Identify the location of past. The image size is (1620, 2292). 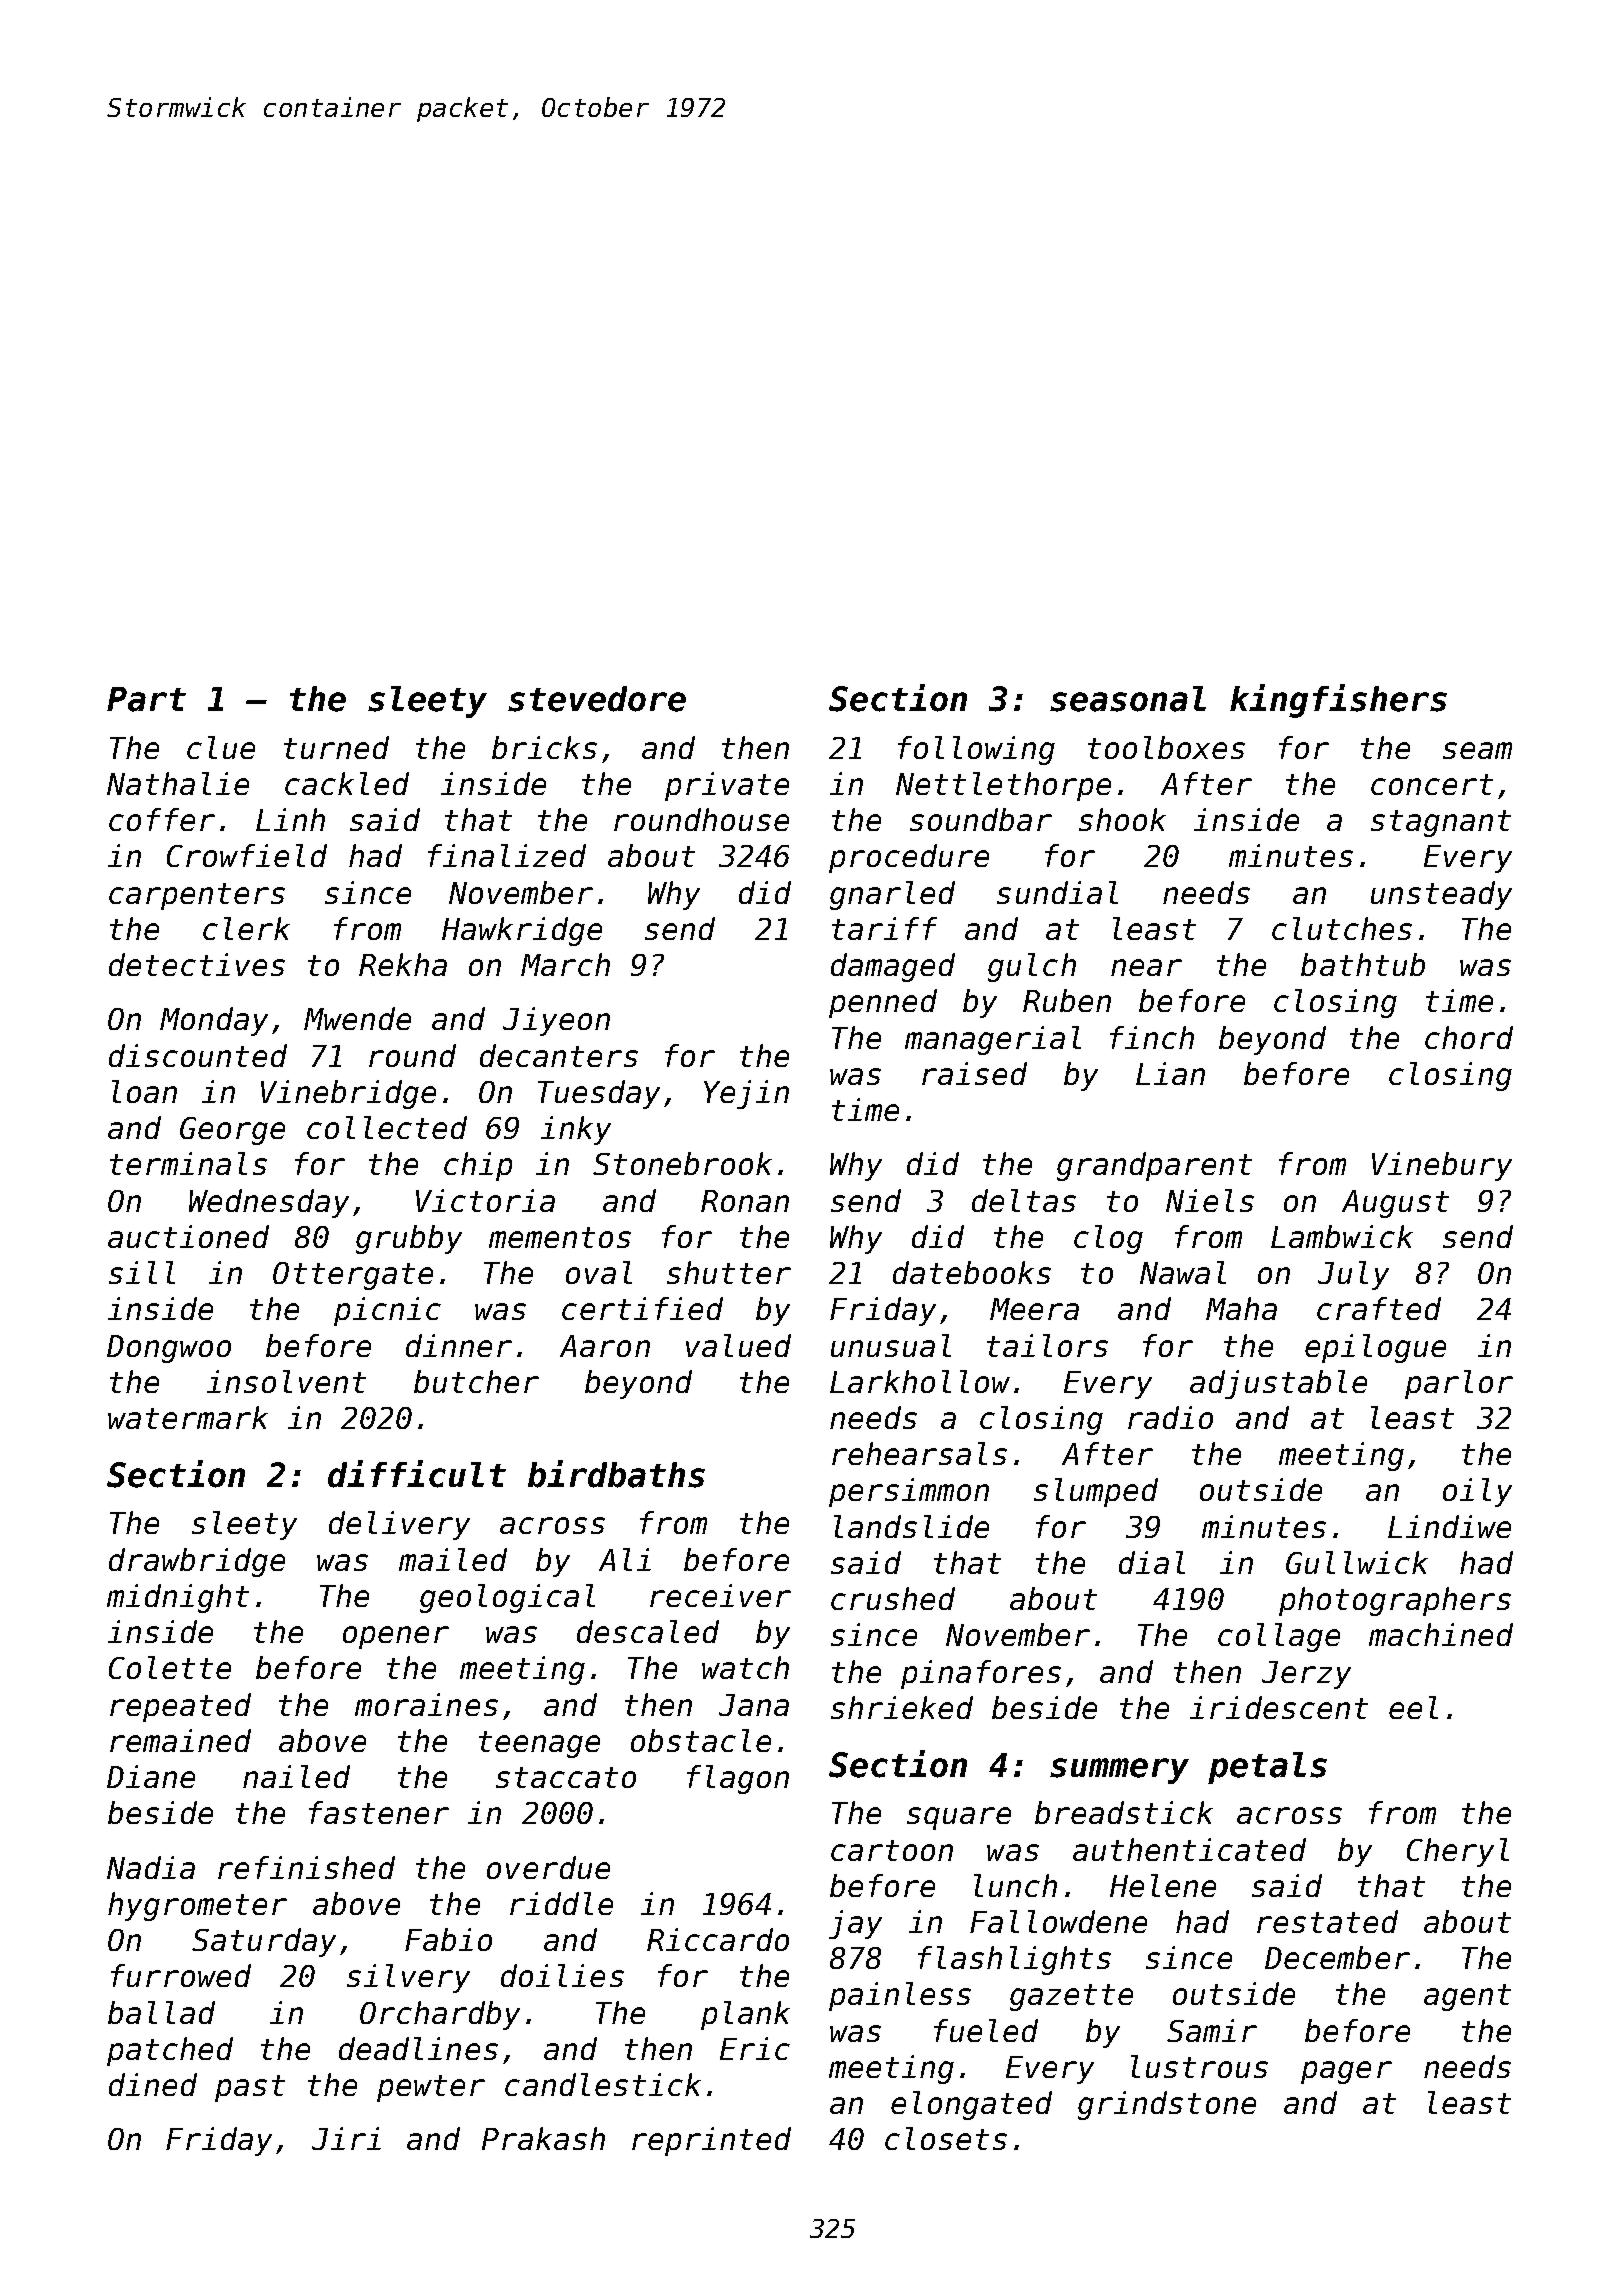
(250, 2088).
